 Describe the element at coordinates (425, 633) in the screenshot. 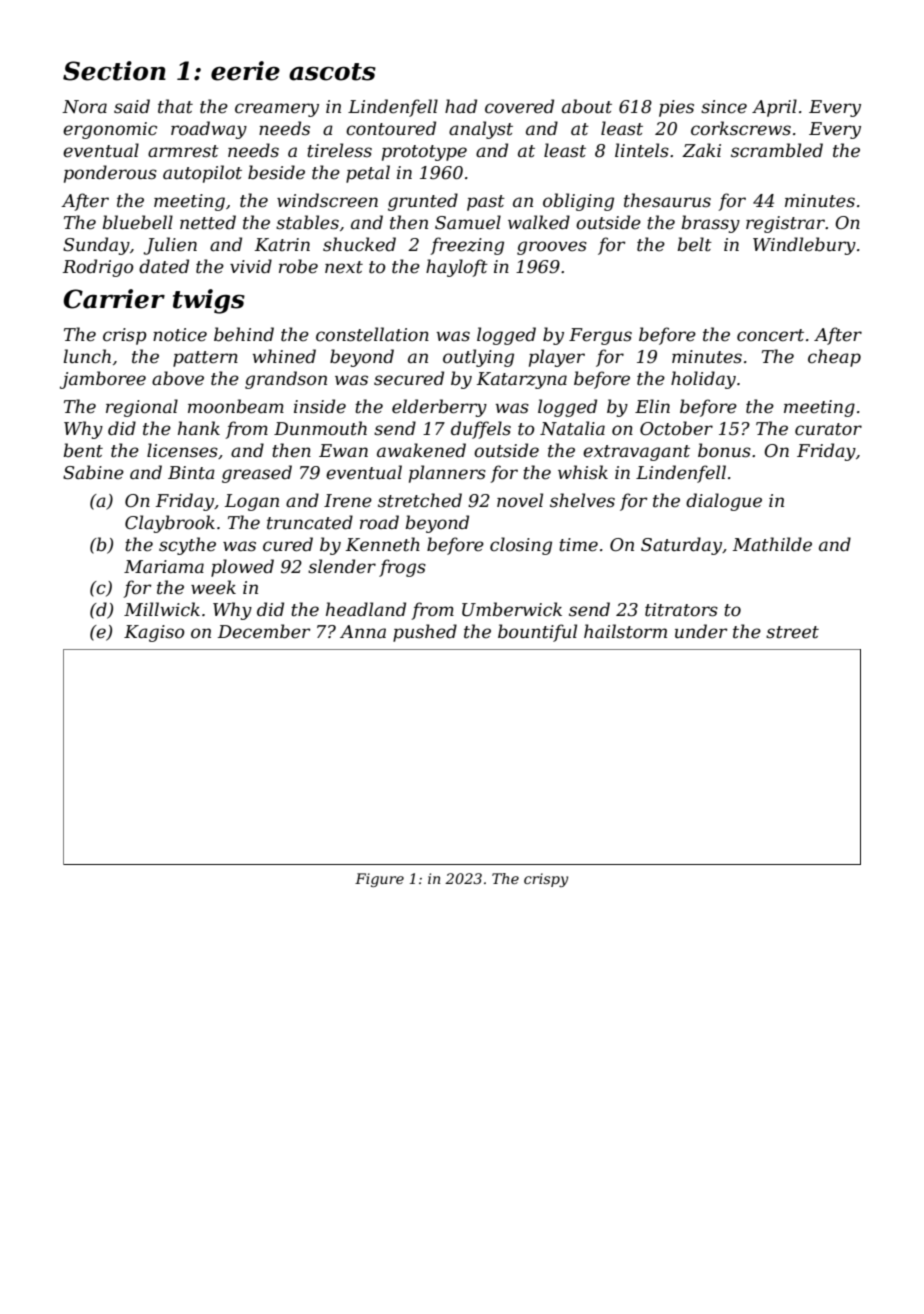

I see `pushed` at that location.
